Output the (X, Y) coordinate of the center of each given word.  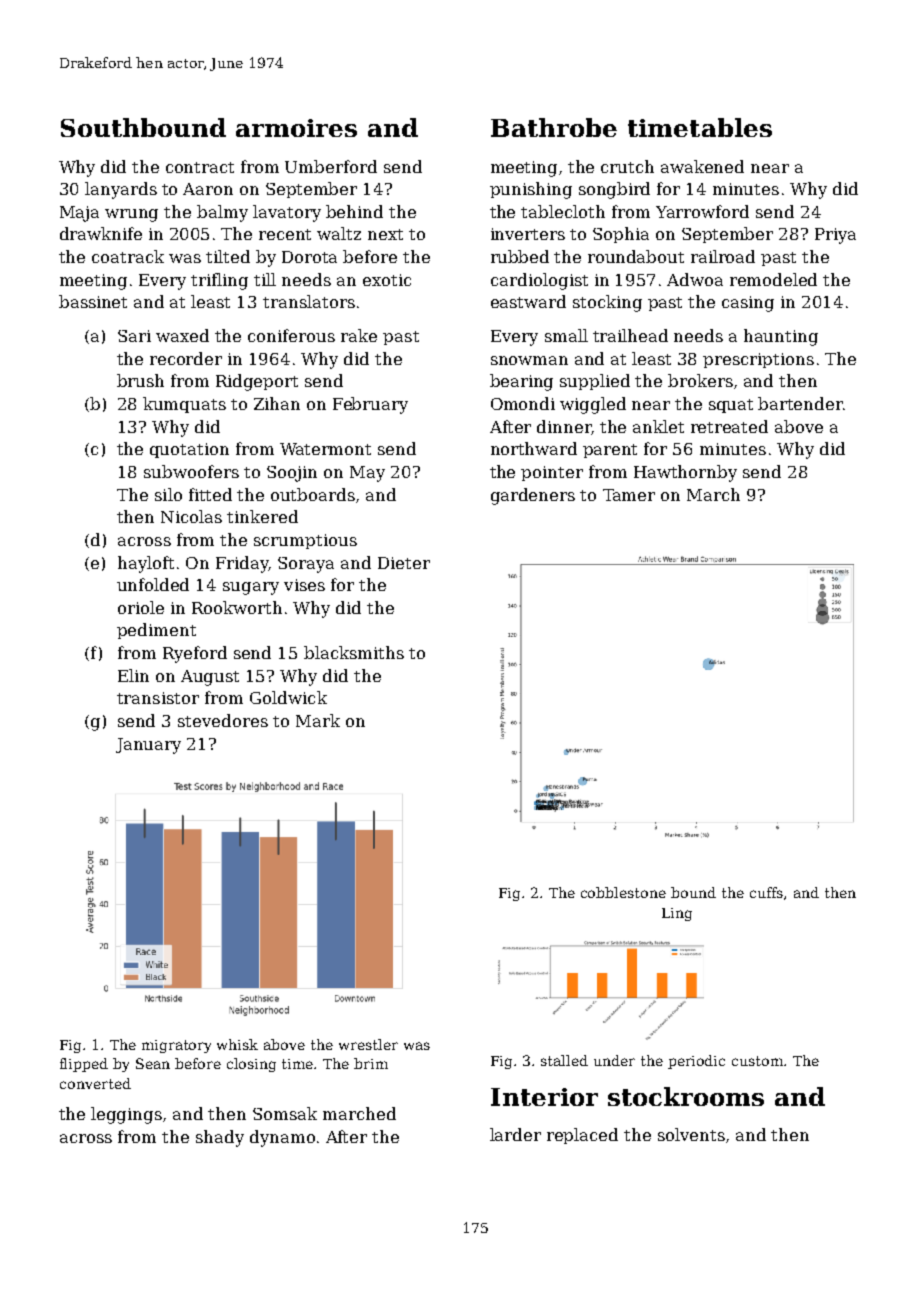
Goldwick (288, 697)
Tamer (629, 495)
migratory (176, 1046)
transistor (158, 698)
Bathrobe (554, 127)
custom (757, 1061)
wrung (131, 215)
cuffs (766, 892)
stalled (564, 1060)
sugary (251, 588)
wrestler (368, 1044)
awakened (702, 166)
